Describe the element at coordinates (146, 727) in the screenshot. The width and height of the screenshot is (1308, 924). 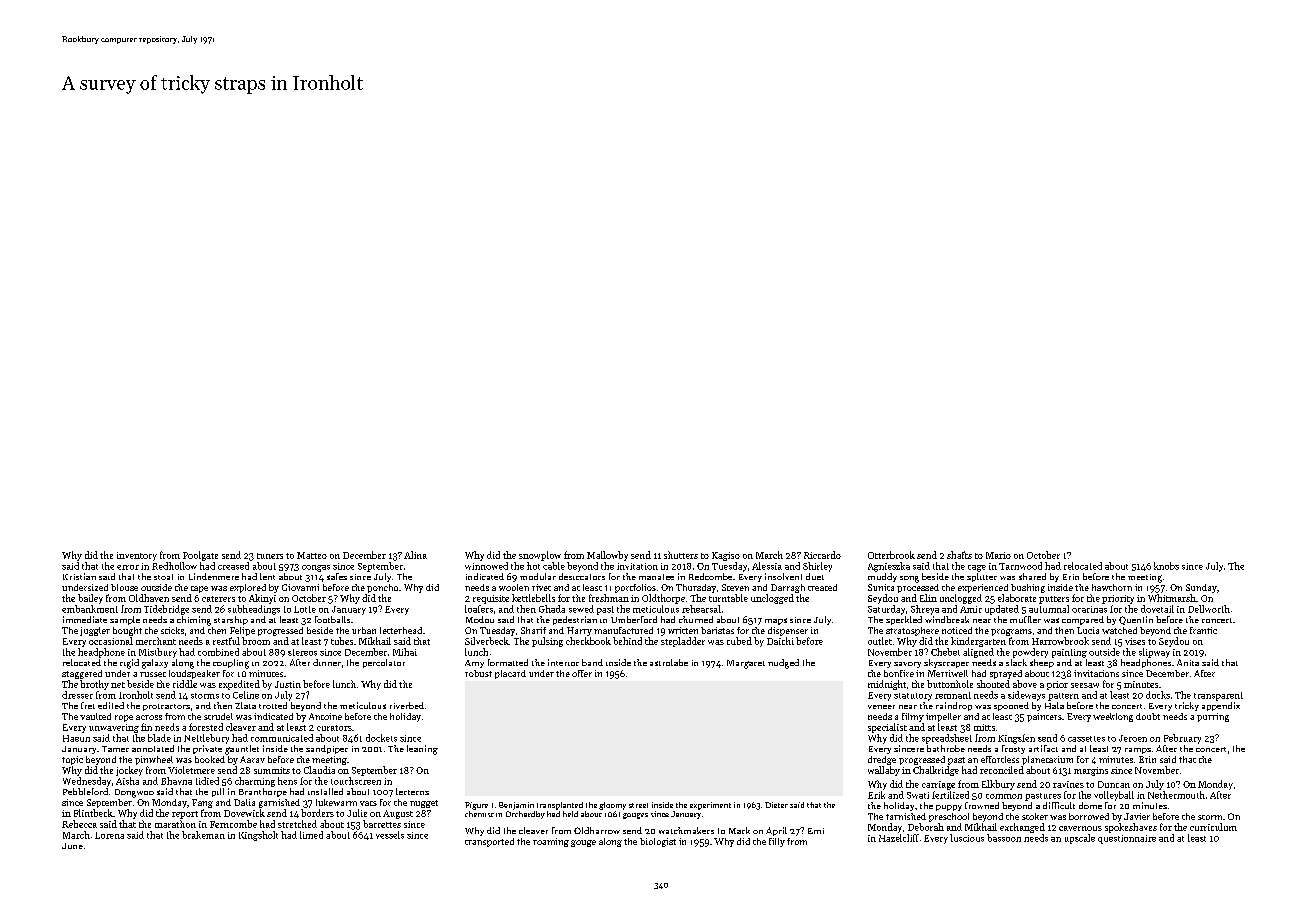
I see `fin` at that location.
